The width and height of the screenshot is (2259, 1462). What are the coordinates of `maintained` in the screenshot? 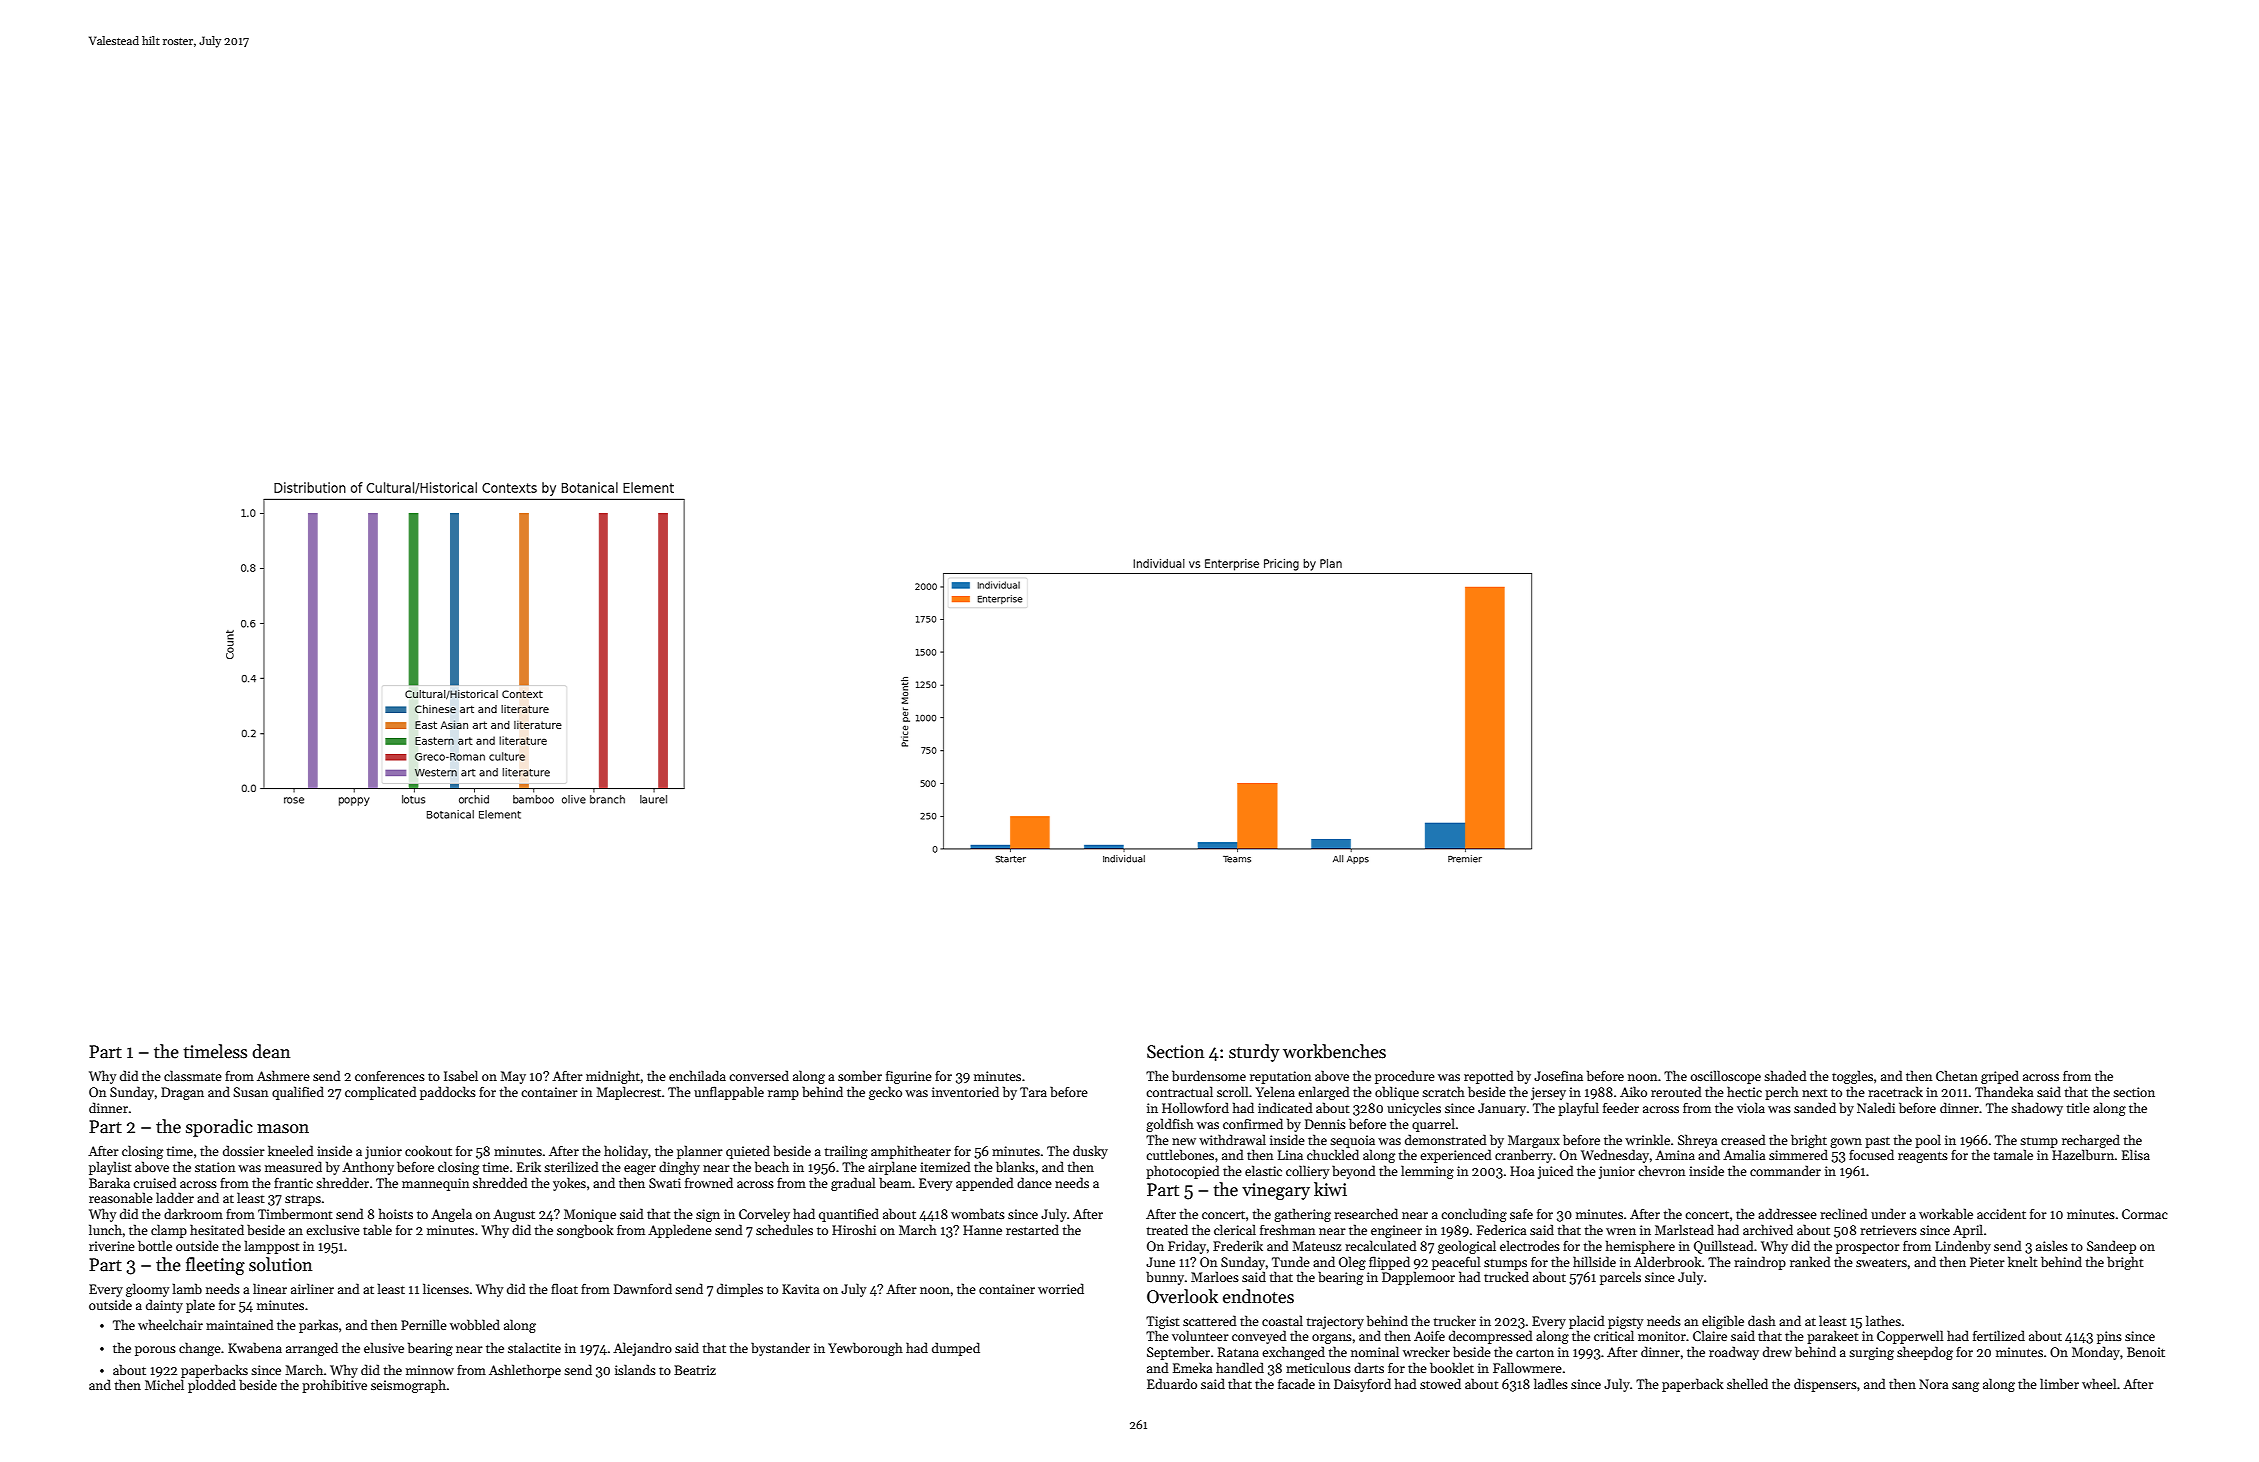 It's located at (240, 1324).
